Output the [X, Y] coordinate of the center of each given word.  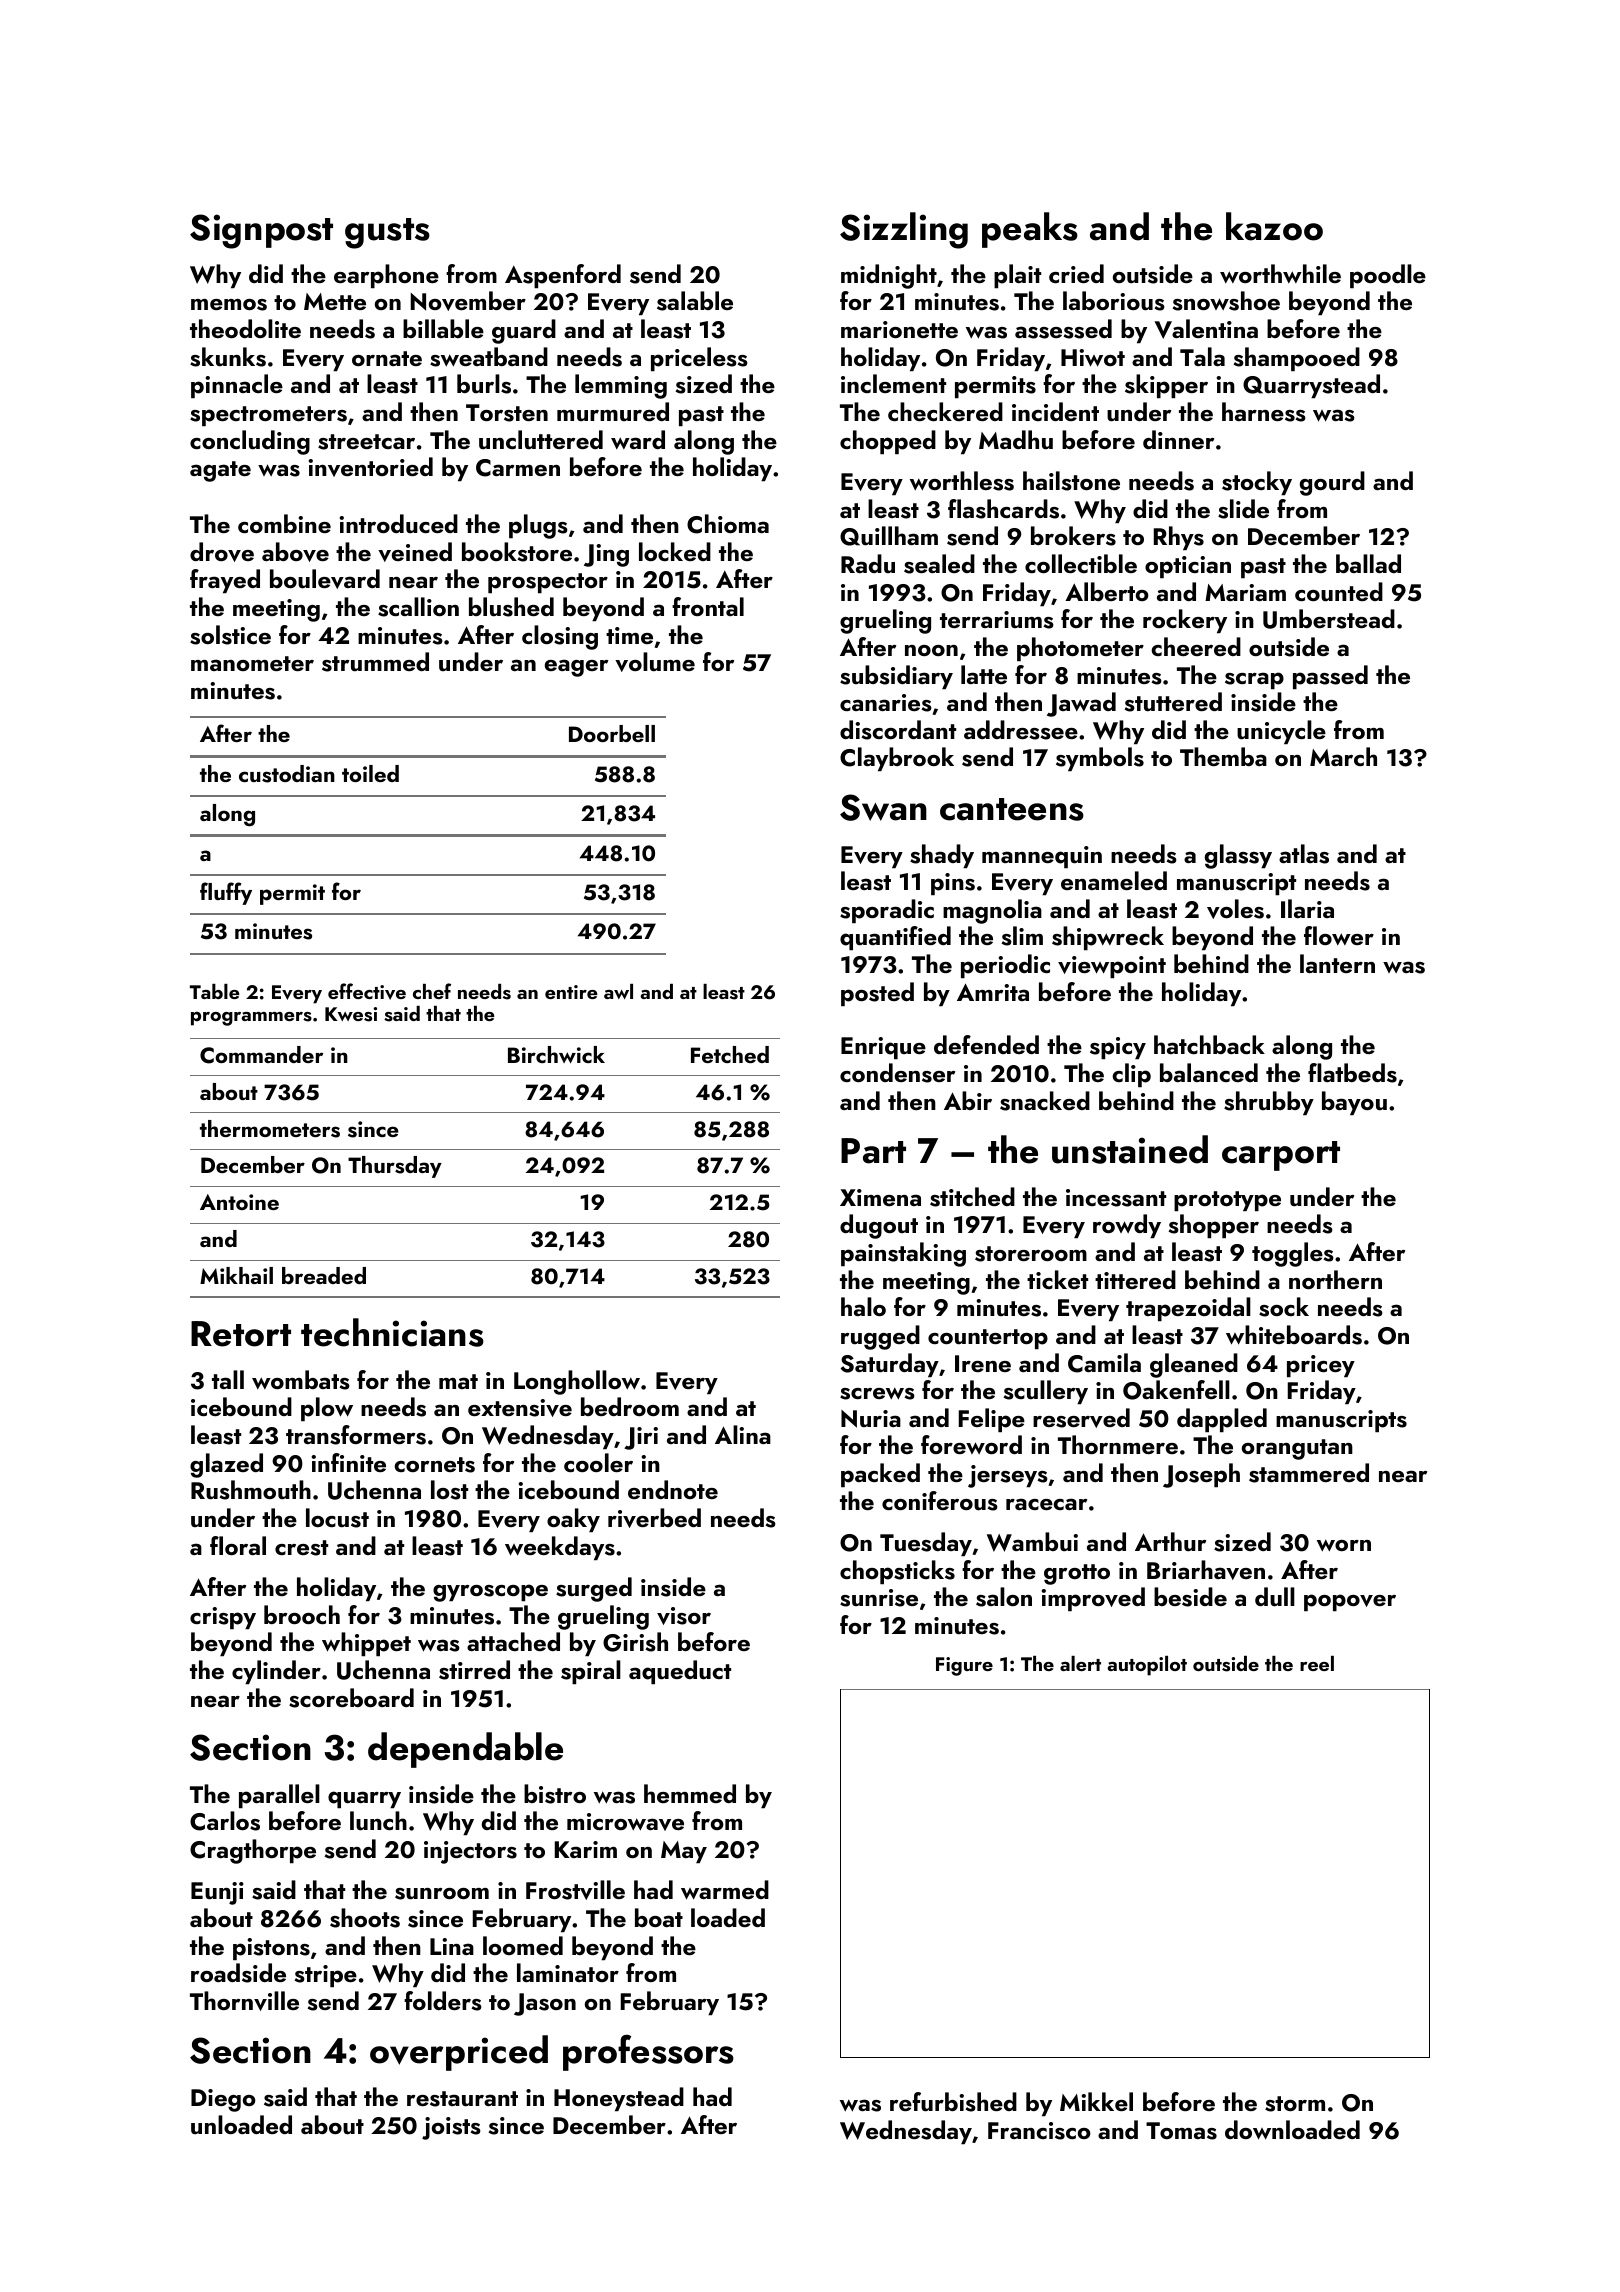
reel [1317, 1663]
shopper [1214, 1226]
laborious [1114, 301]
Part [873, 1151]
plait [1017, 276]
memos [229, 305]
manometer [252, 663]
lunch [378, 1821]
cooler [598, 1462]
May [684, 1852]
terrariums [997, 620]
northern [1335, 1279]
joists [451, 2128]
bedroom [630, 1406]
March [1343, 756]
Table [215, 991]
